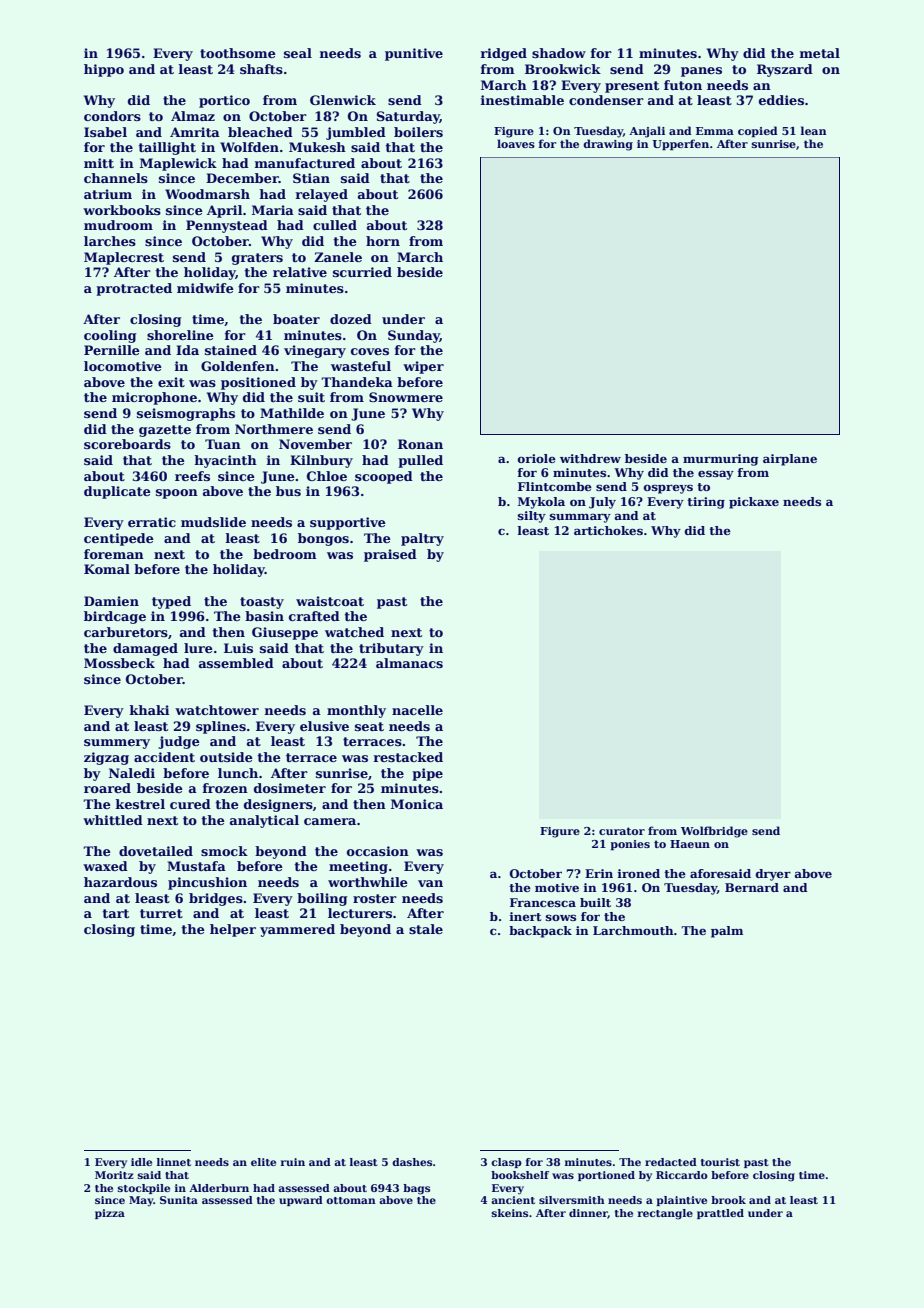 This screenshot has height=1308, width=924. Describe the element at coordinates (110, 1214) in the screenshot. I see `pizza` at that location.
